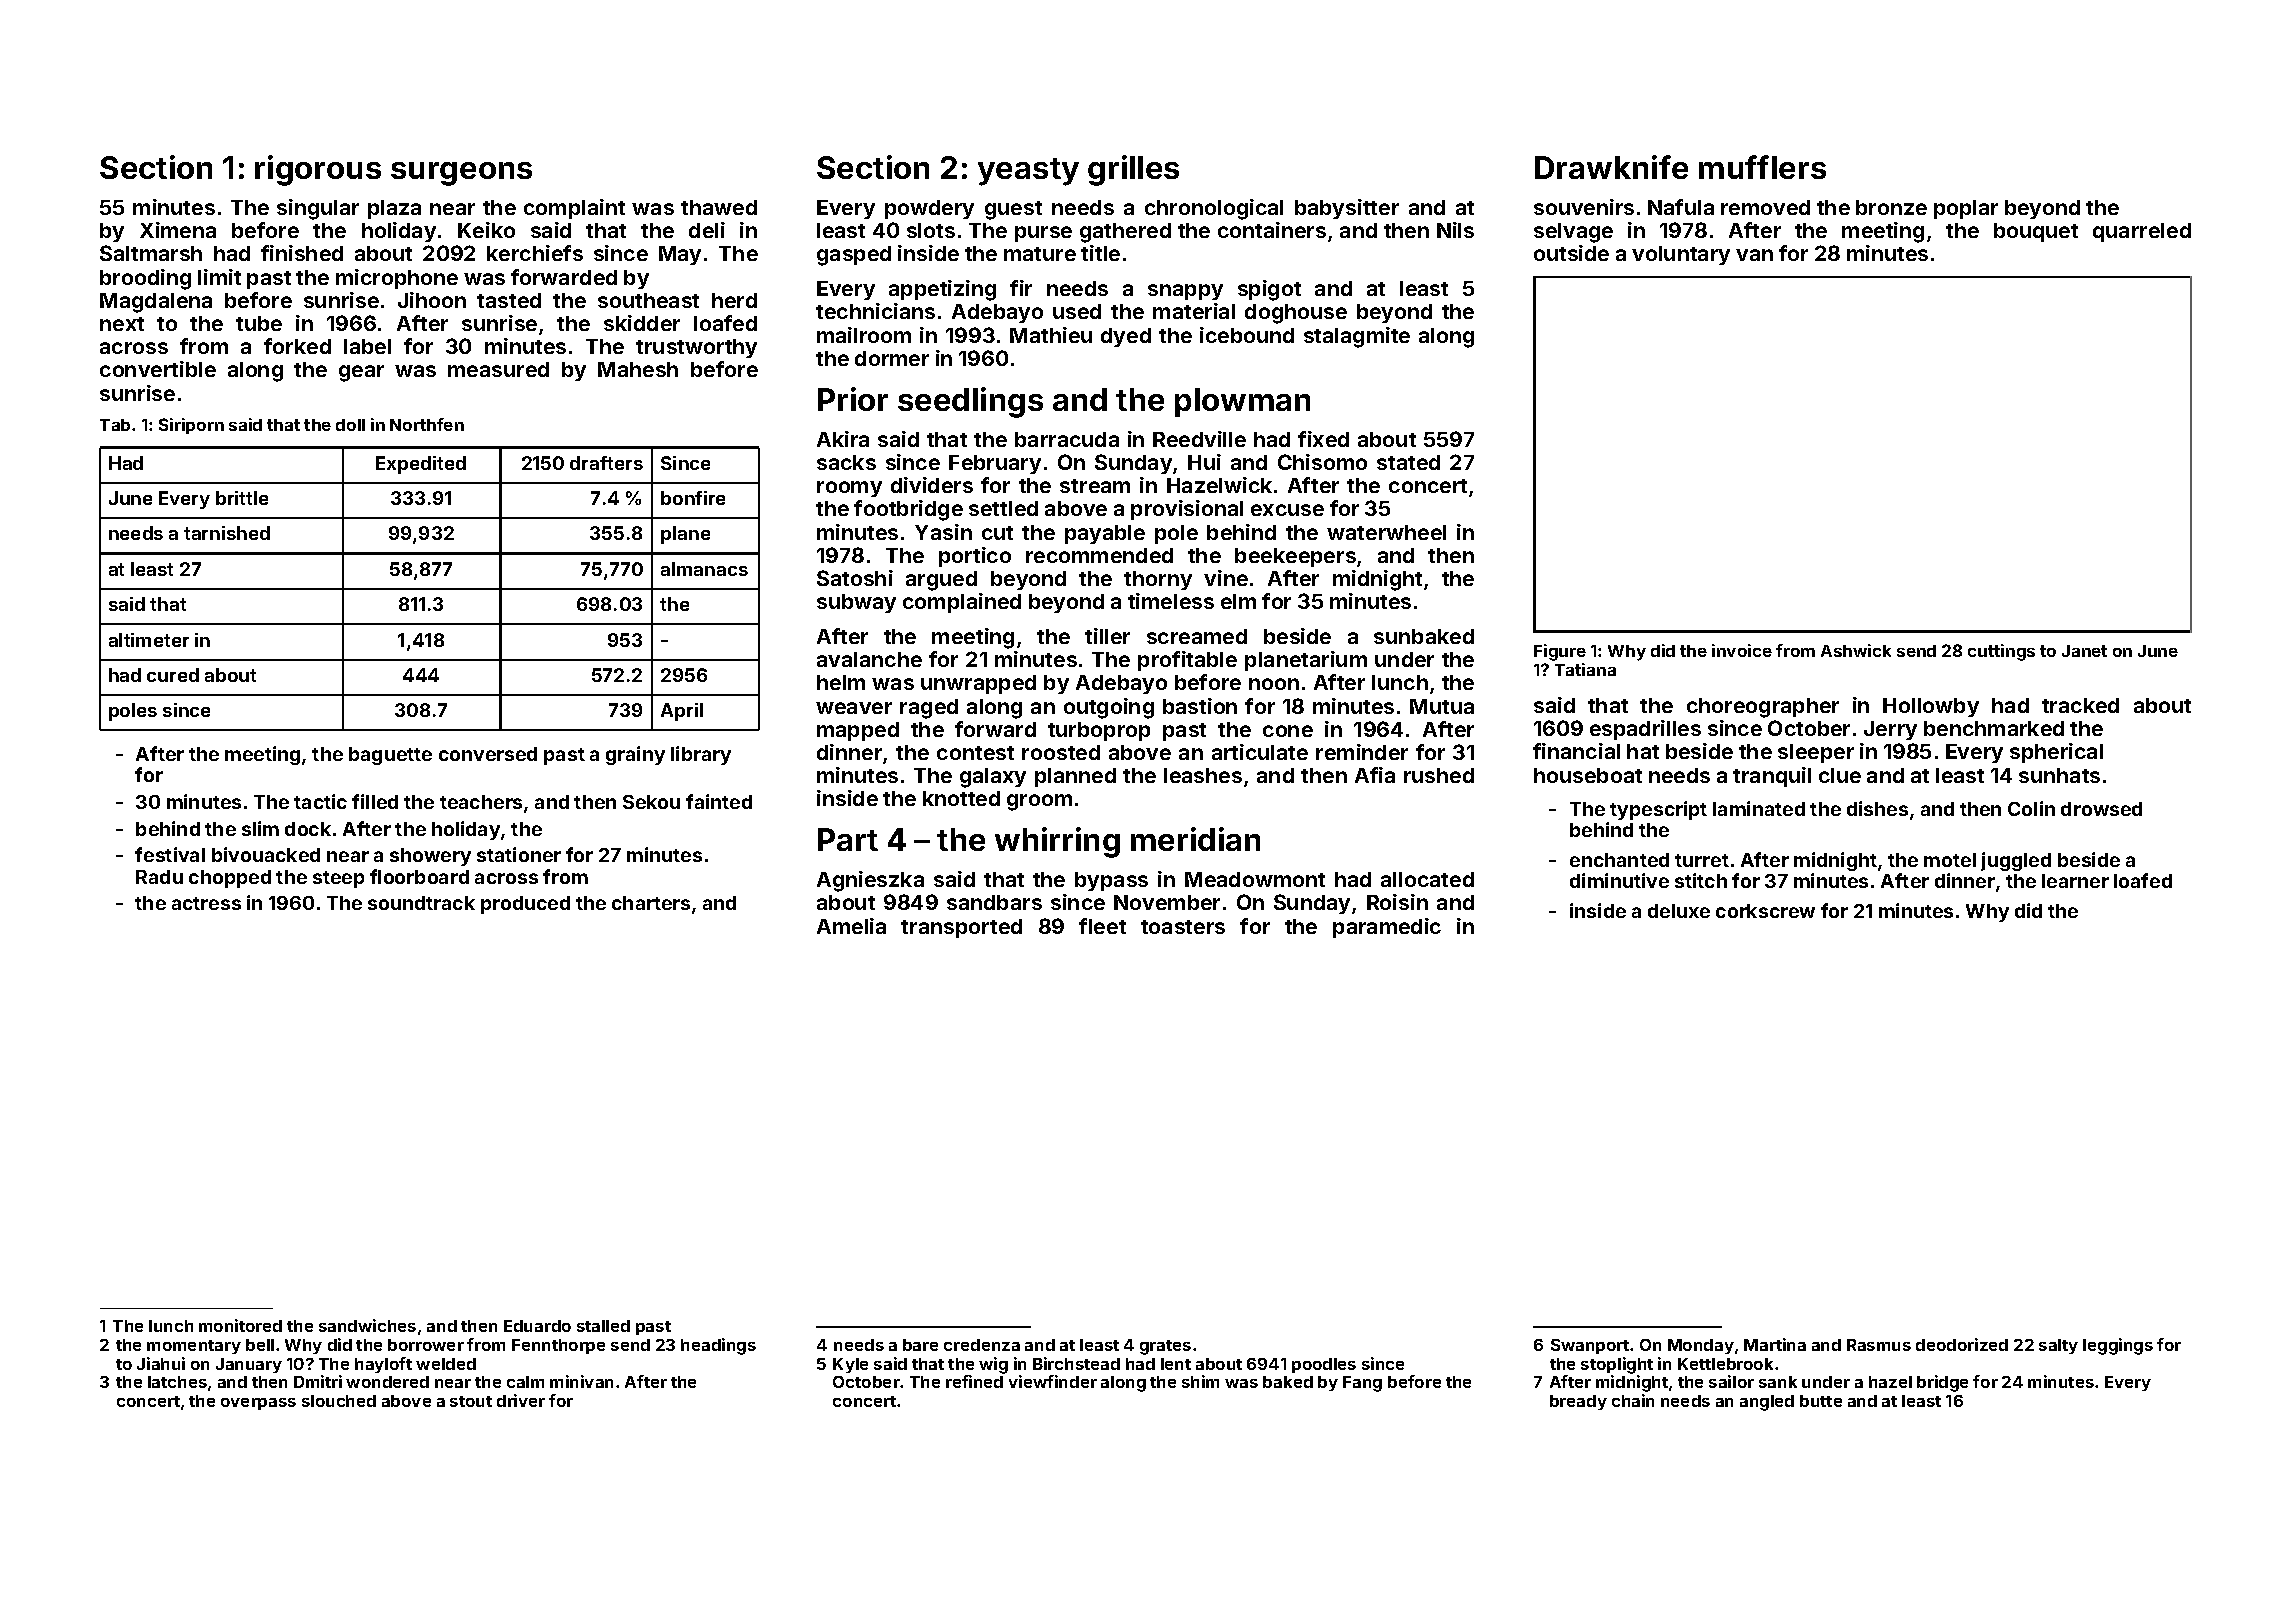 The width and height of the screenshot is (2292, 1620). What do you see at coordinates (521, 1400) in the screenshot?
I see `driver` at bounding box center [521, 1400].
